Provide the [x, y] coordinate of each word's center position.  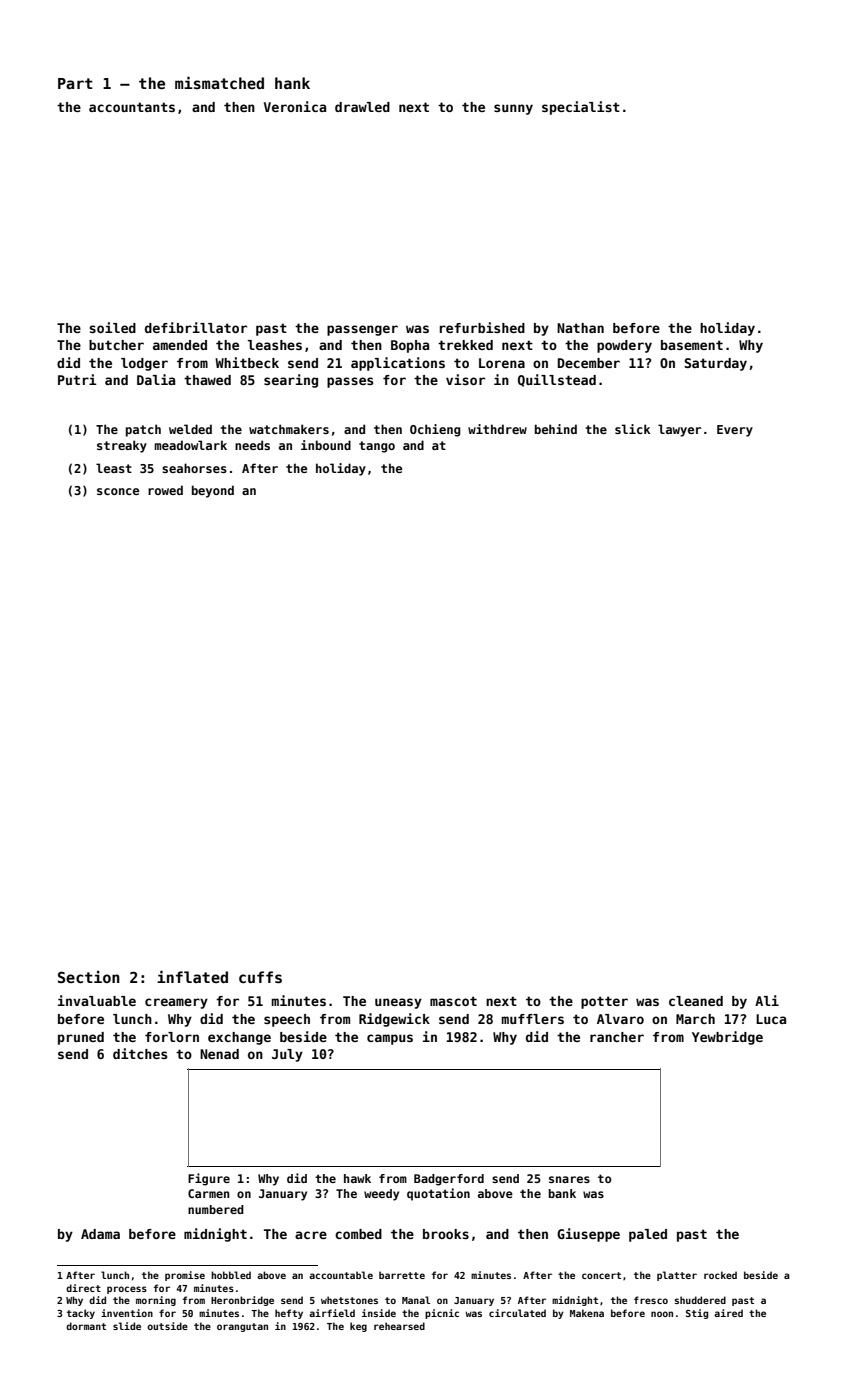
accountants [132, 107]
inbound [326, 445]
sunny [513, 109]
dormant [86, 1326]
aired [728, 1313]
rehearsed [399, 1326]
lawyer [679, 430]
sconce [118, 491]
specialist [581, 108]
